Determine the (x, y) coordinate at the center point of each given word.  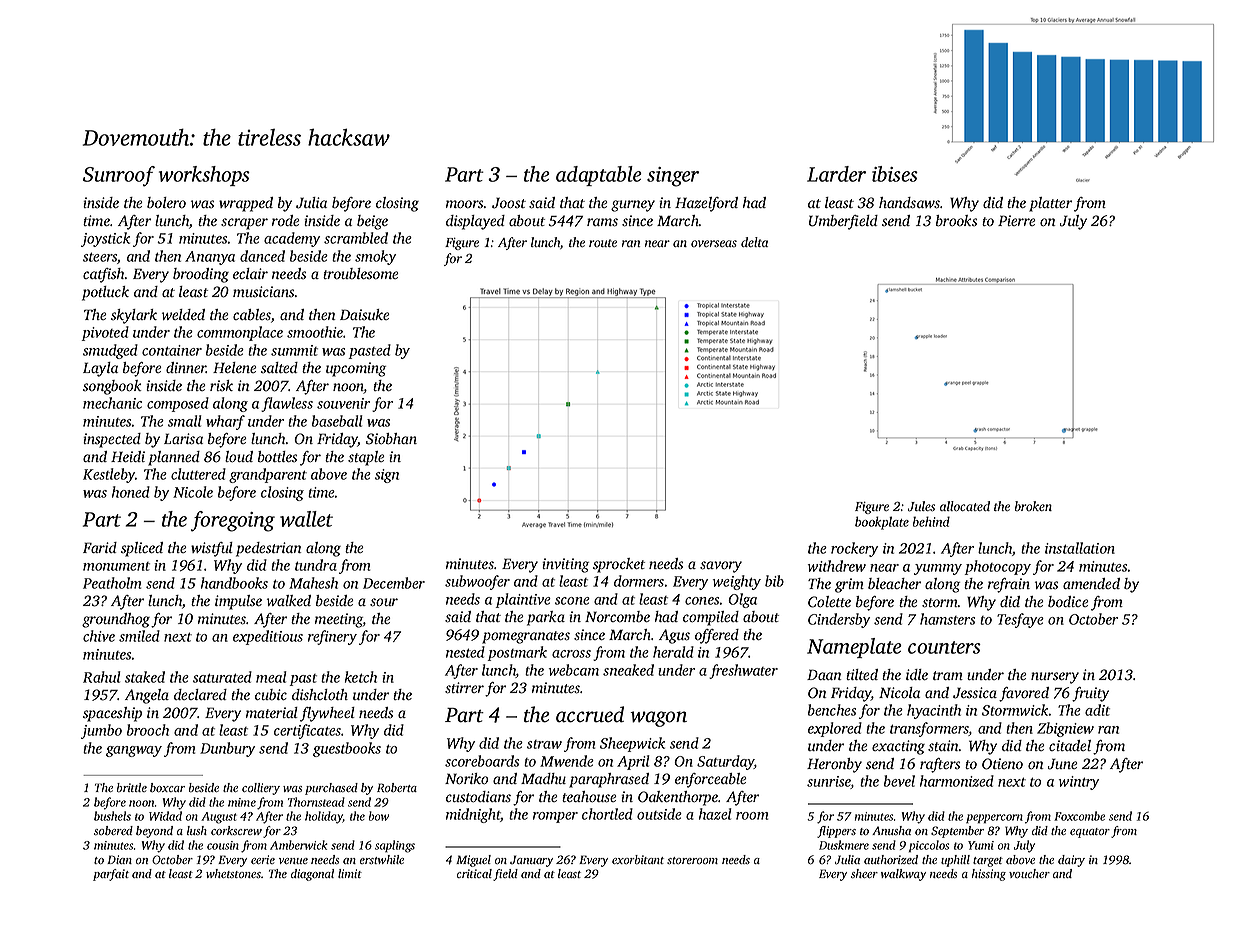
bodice (1068, 602)
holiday (324, 817)
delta (754, 242)
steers (100, 257)
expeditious (268, 637)
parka (546, 618)
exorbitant (638, 859)
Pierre (1017, 220)
